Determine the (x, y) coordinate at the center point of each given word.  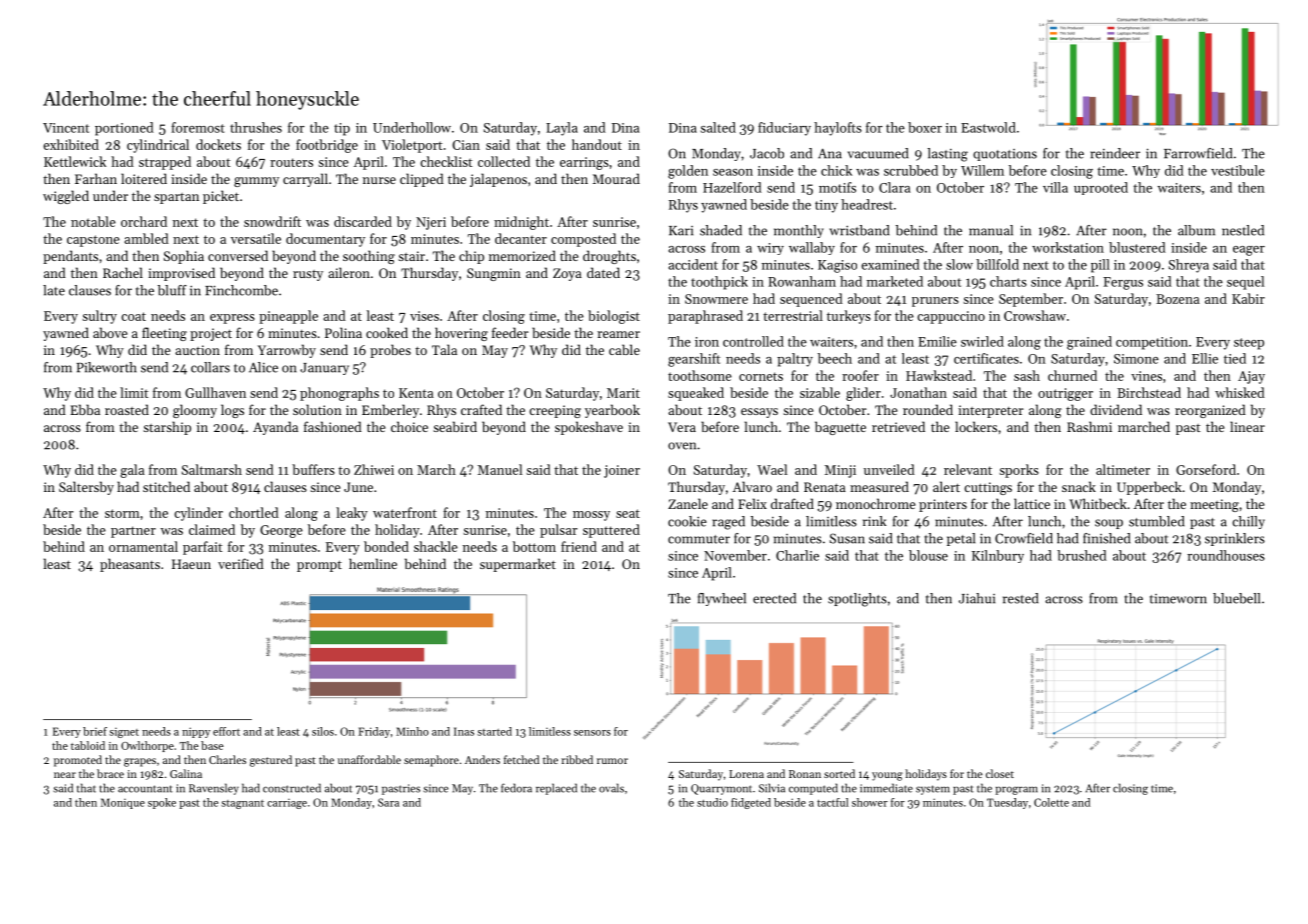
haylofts (838, 129)
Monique (123, 803)
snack (1079, 486)
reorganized (1210, 411)
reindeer (1115, 153)
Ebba (85, 409)
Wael (772, 469)
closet (1000, 773)
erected (774, 598)
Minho (412, 731)
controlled (753, 341)
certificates (986, 358)
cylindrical (158, 146)
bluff (172, 290)
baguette (840, 428)
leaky (352, 514)
